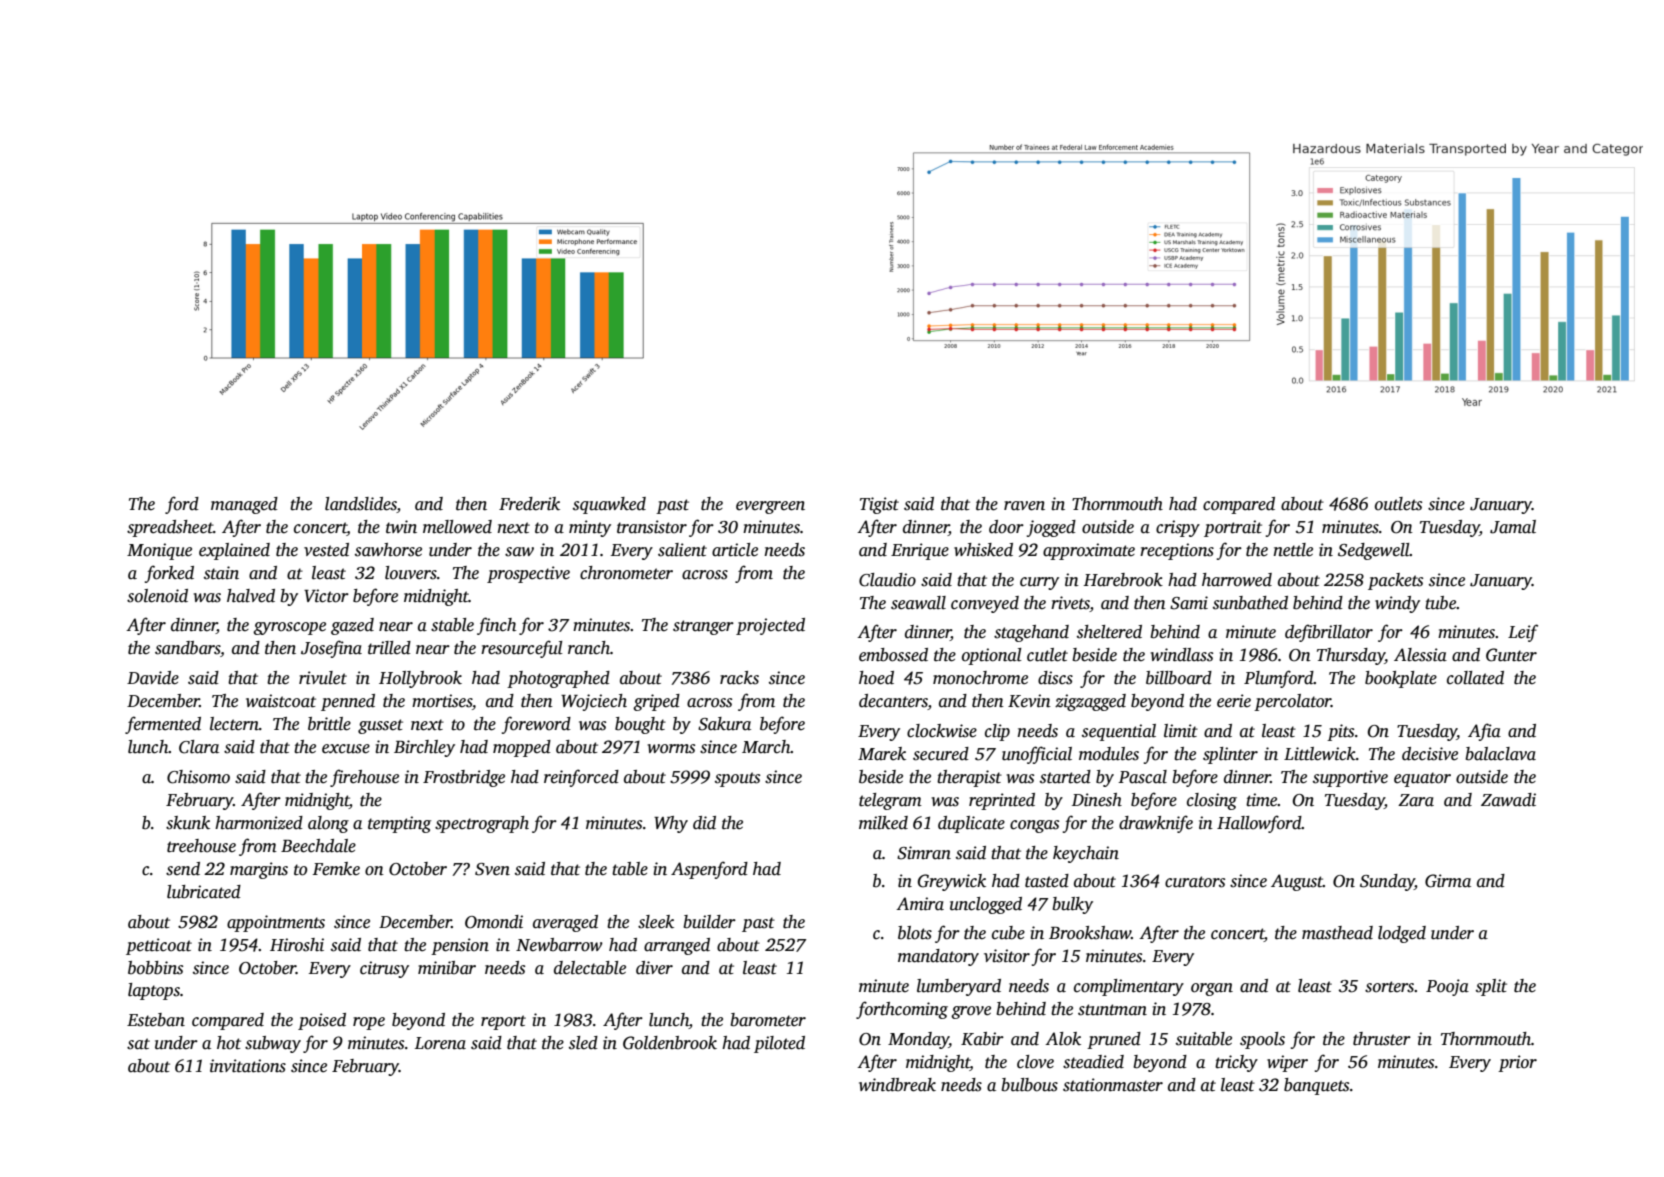  What do you see at coordinates (980, 678) in the screenshot?
I see `monochrome` at bounding box center [980, 678].
